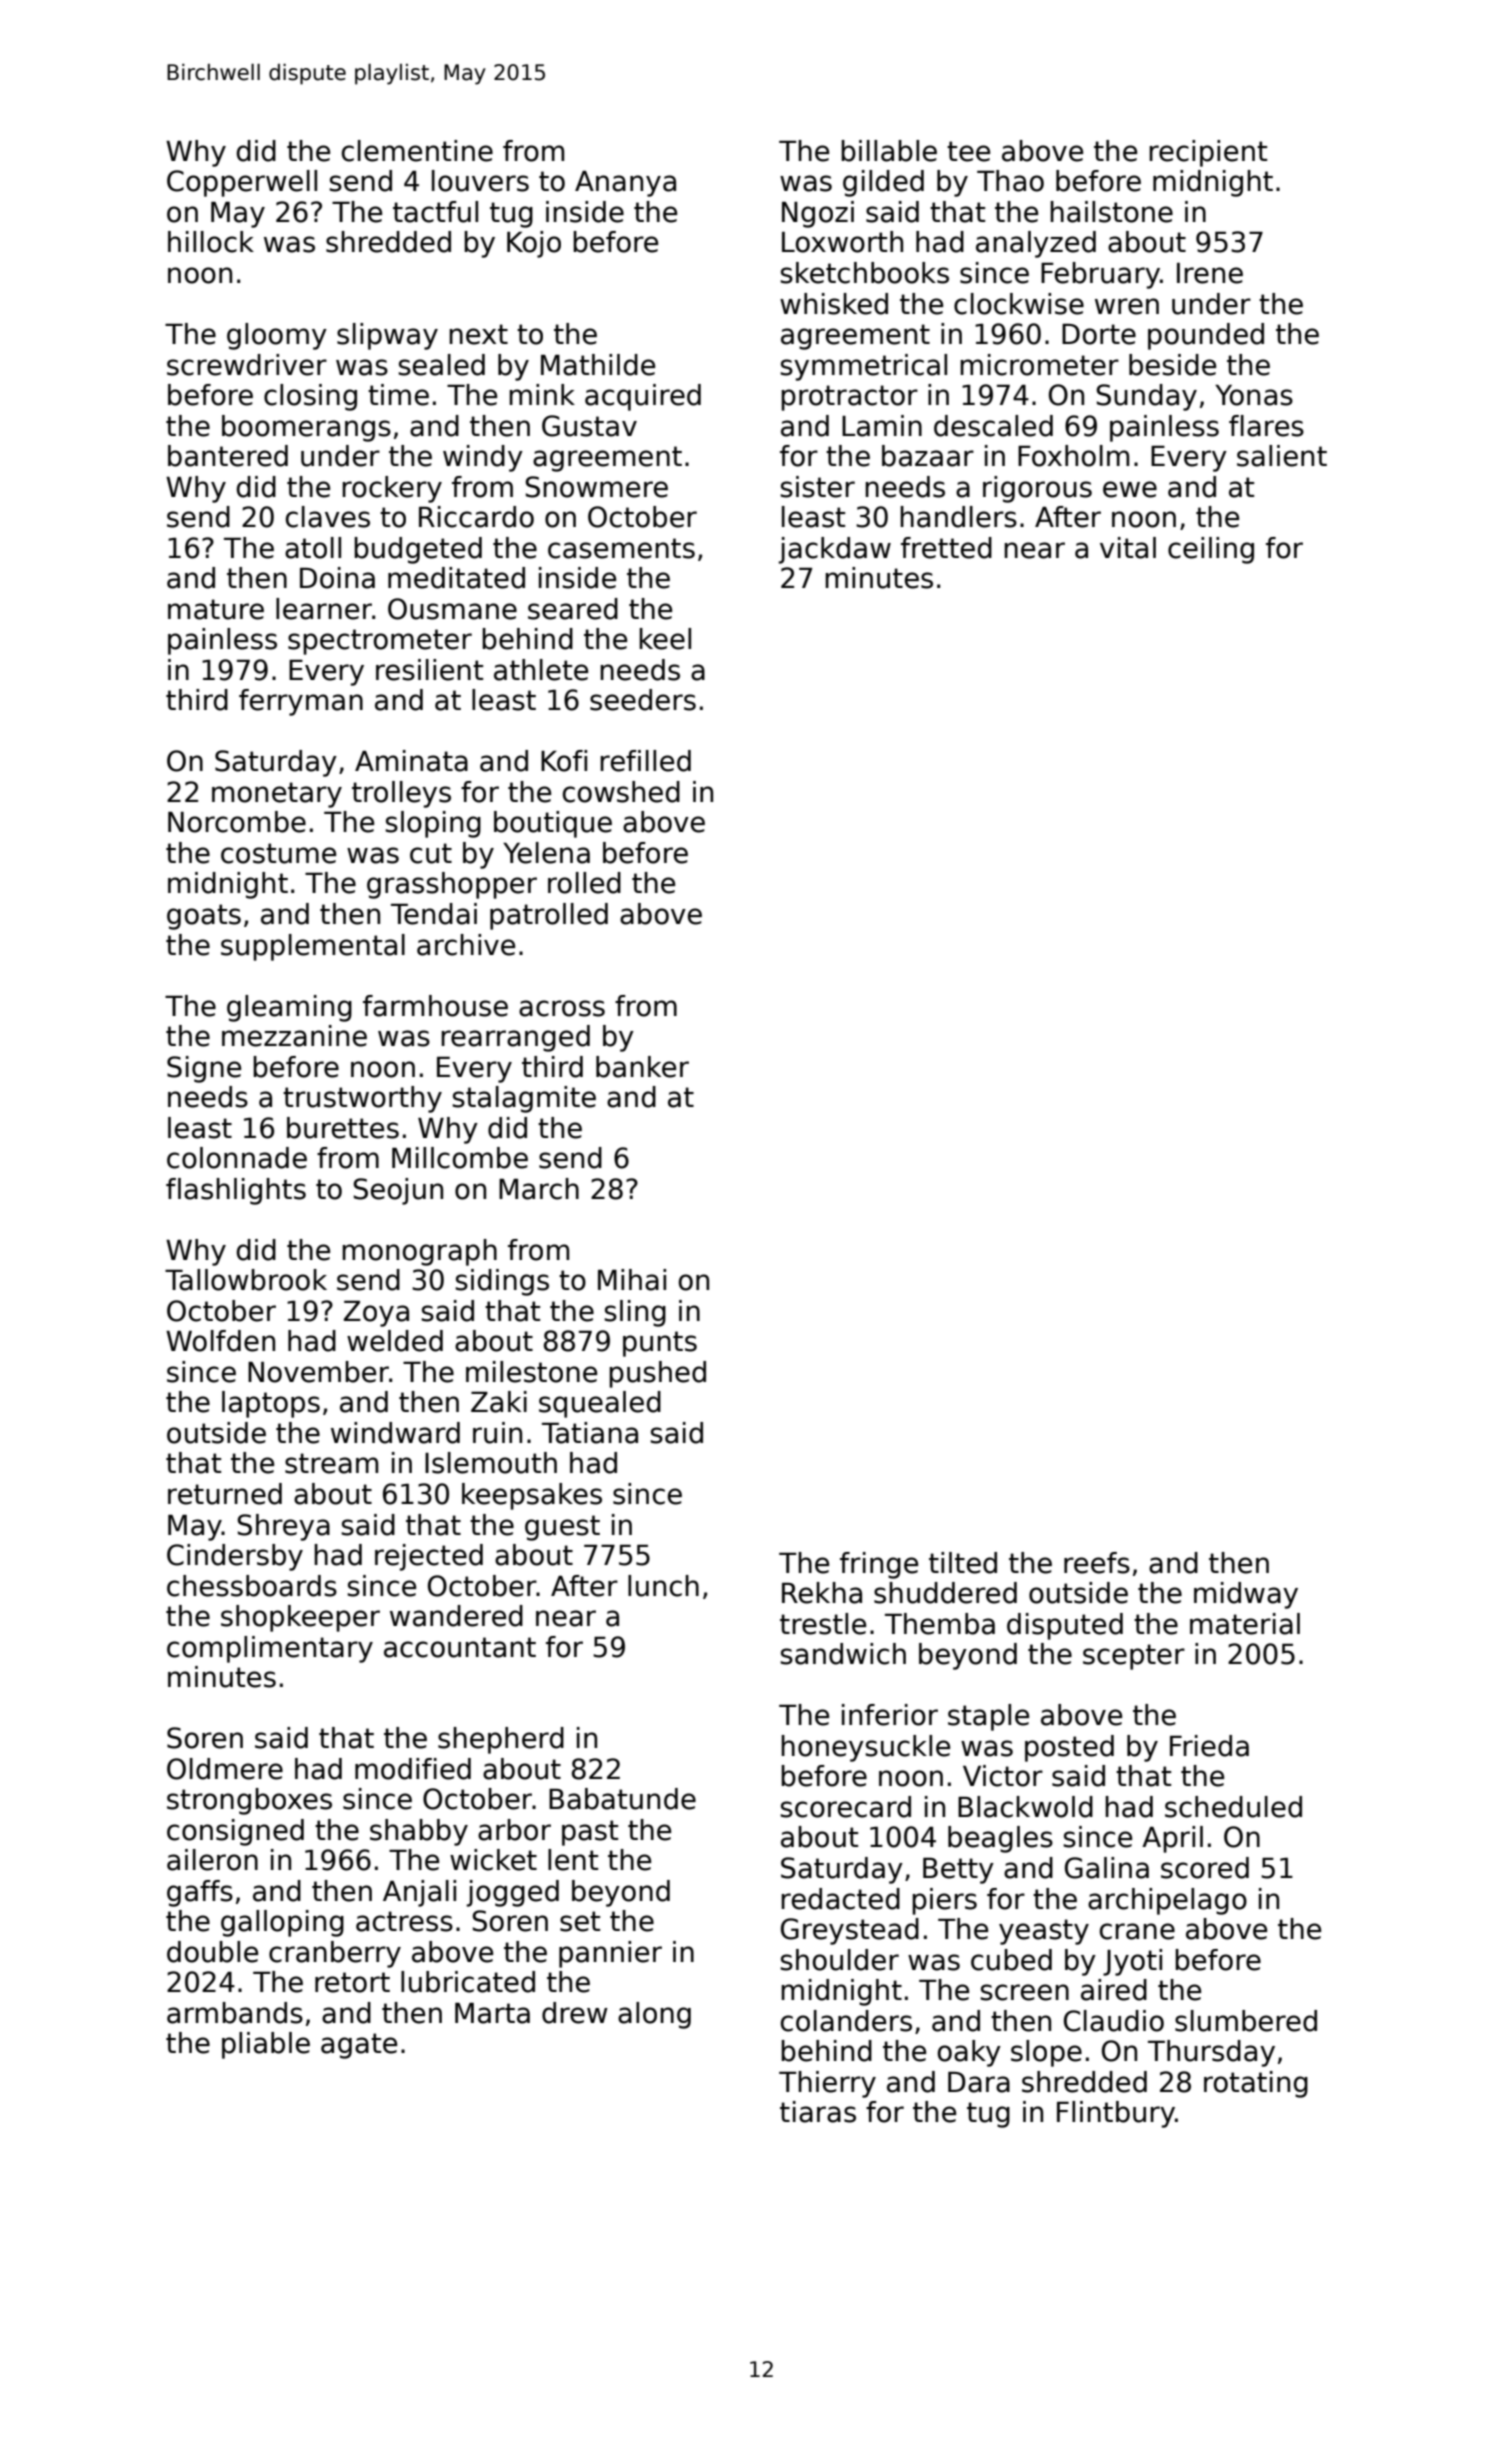 This document has height=2464, width=1496. Describe the element at coordinates (242, 183) in the document. I see `Copperwell` at that location.
